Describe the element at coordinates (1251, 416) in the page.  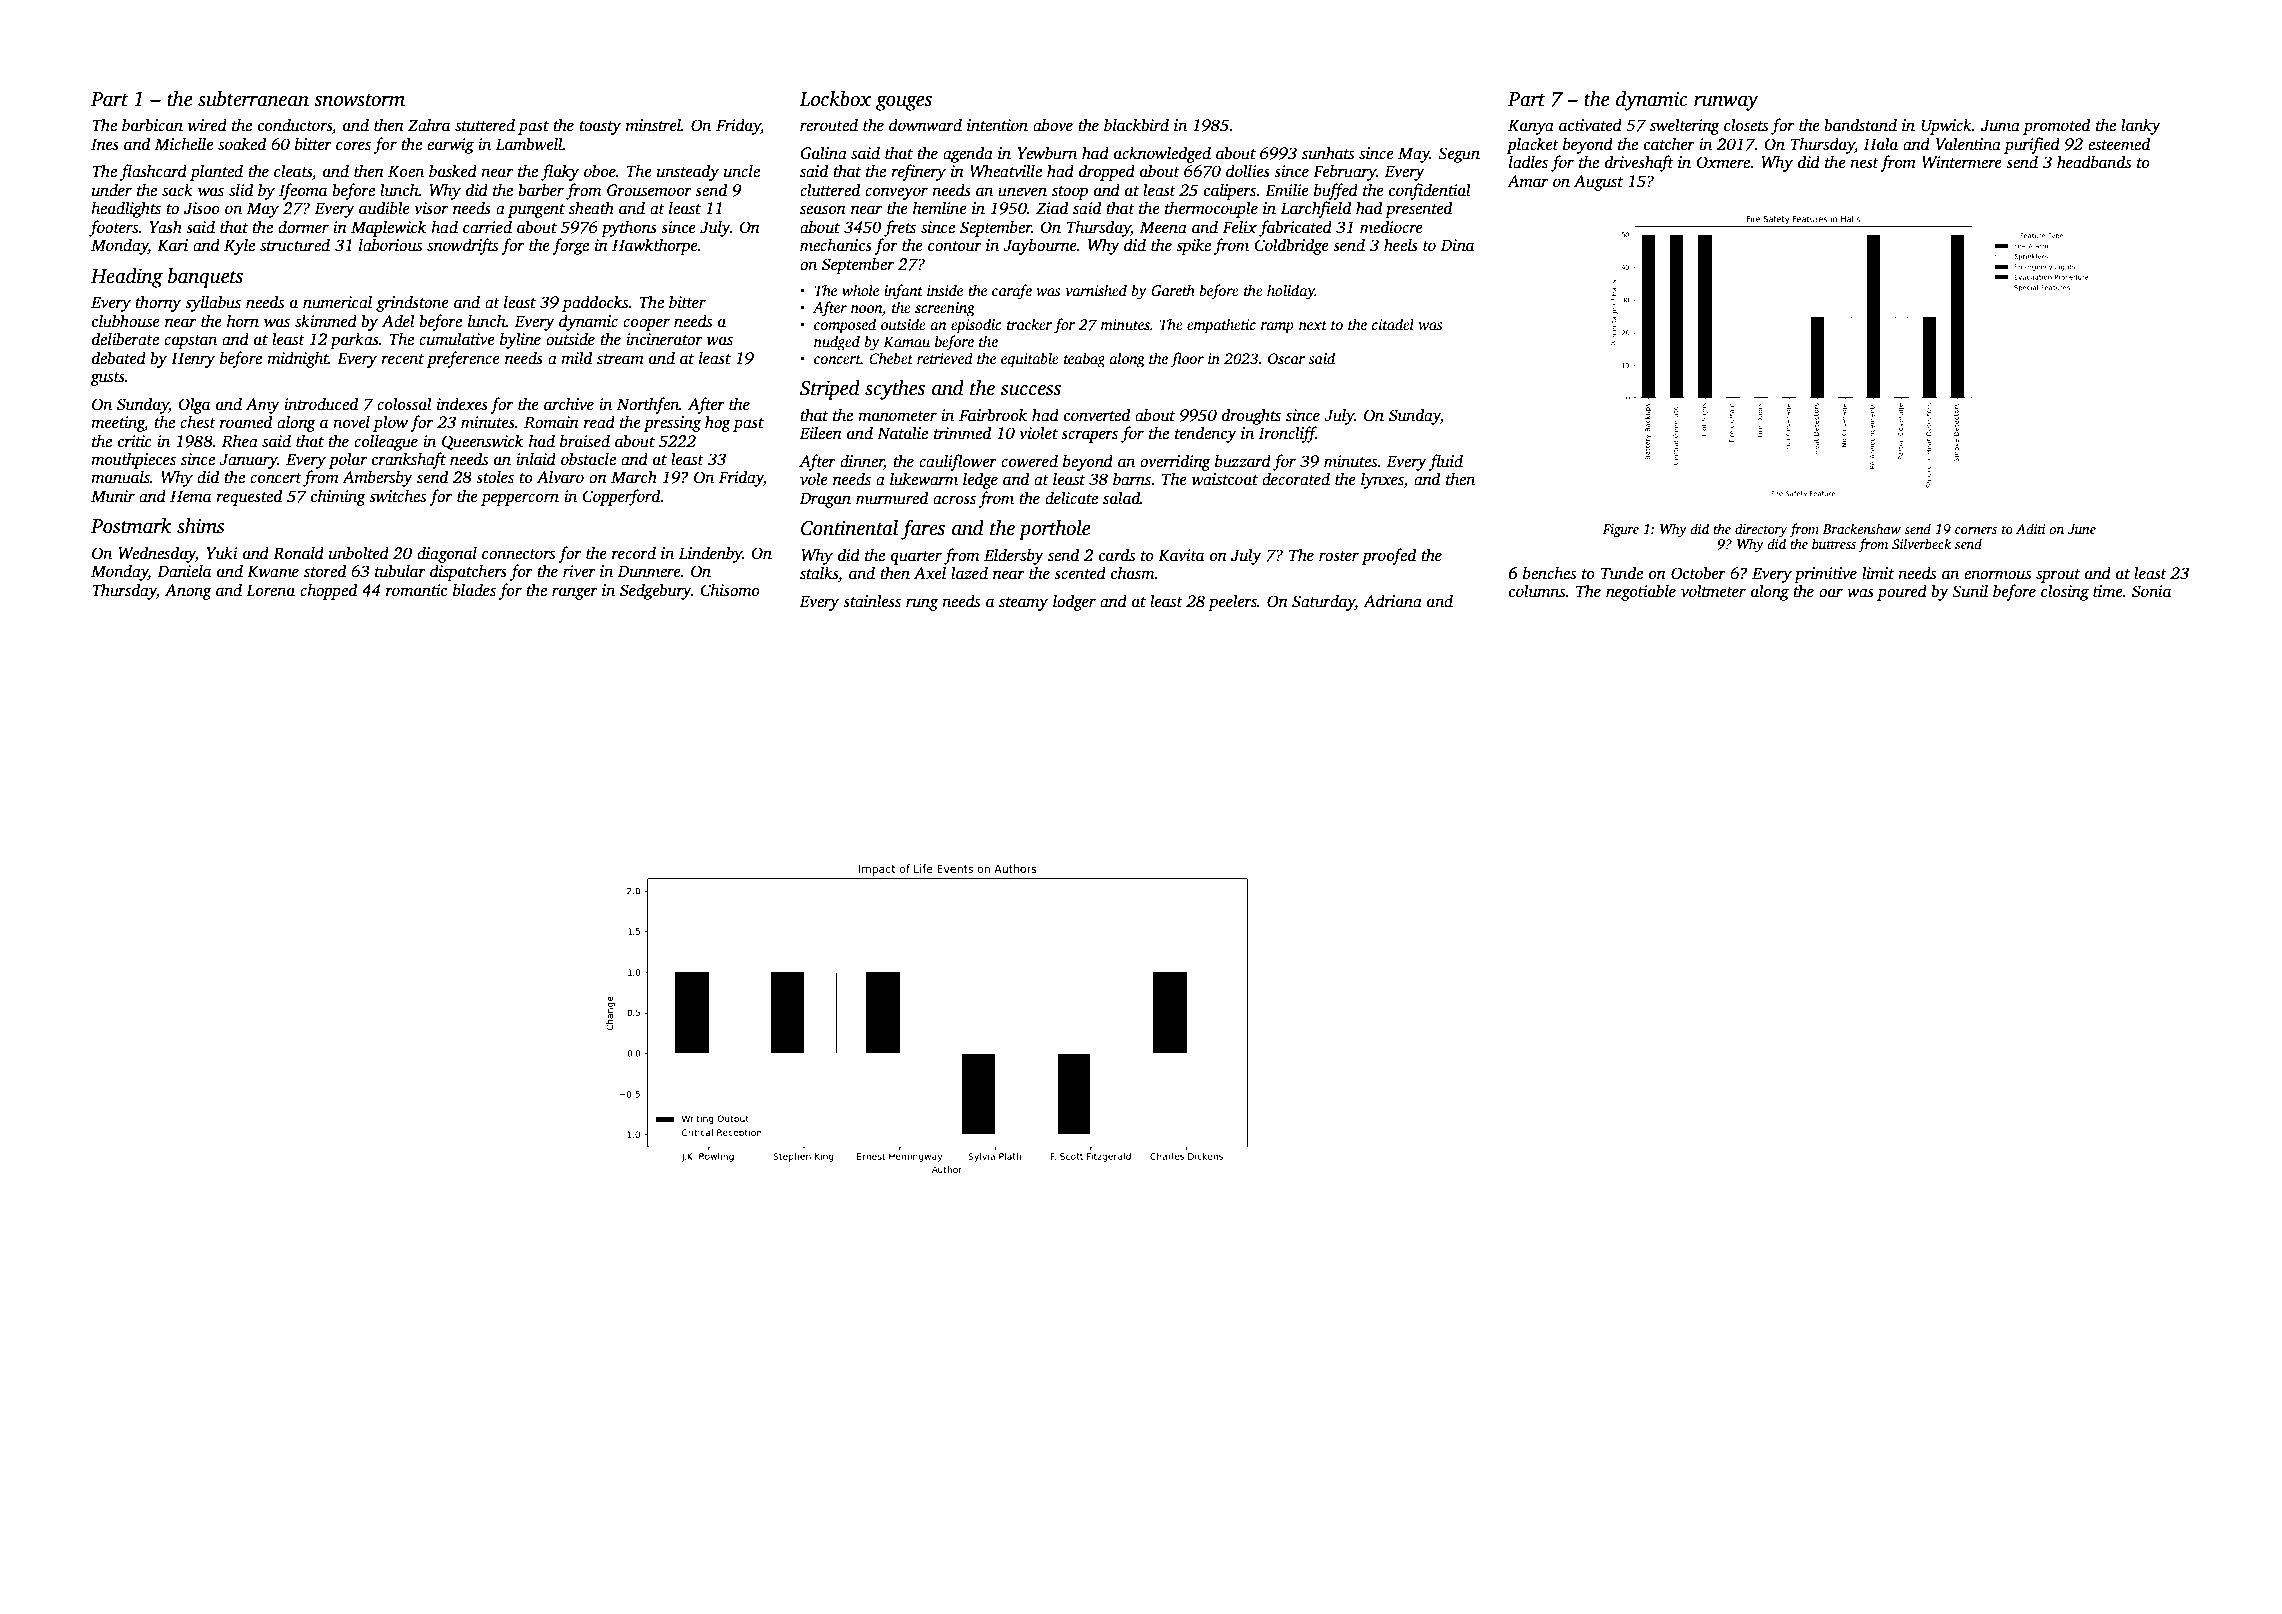
I see `droughts` at that location.
